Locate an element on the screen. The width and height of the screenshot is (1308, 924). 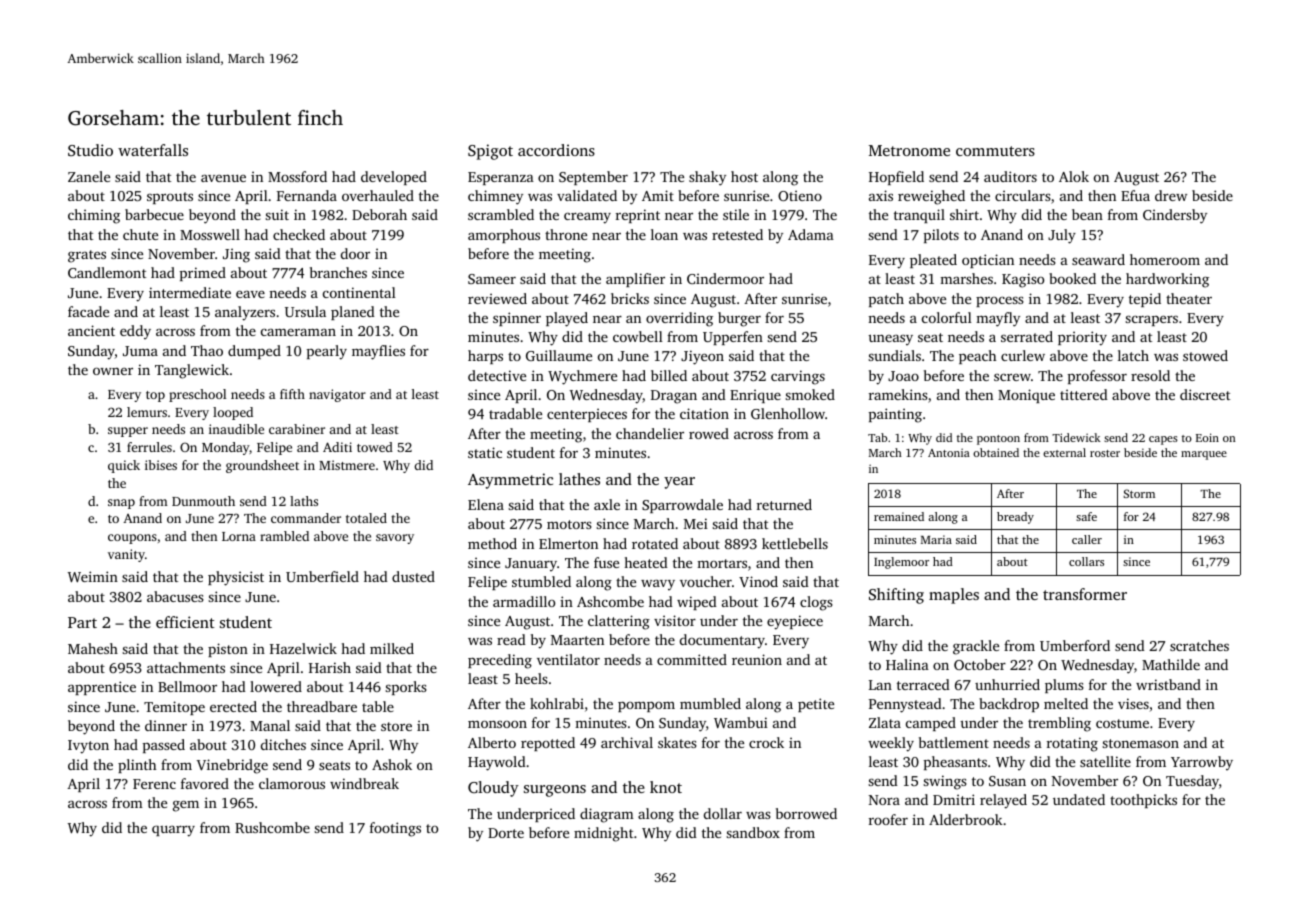
chiming is located at coordinates (94, 216).
